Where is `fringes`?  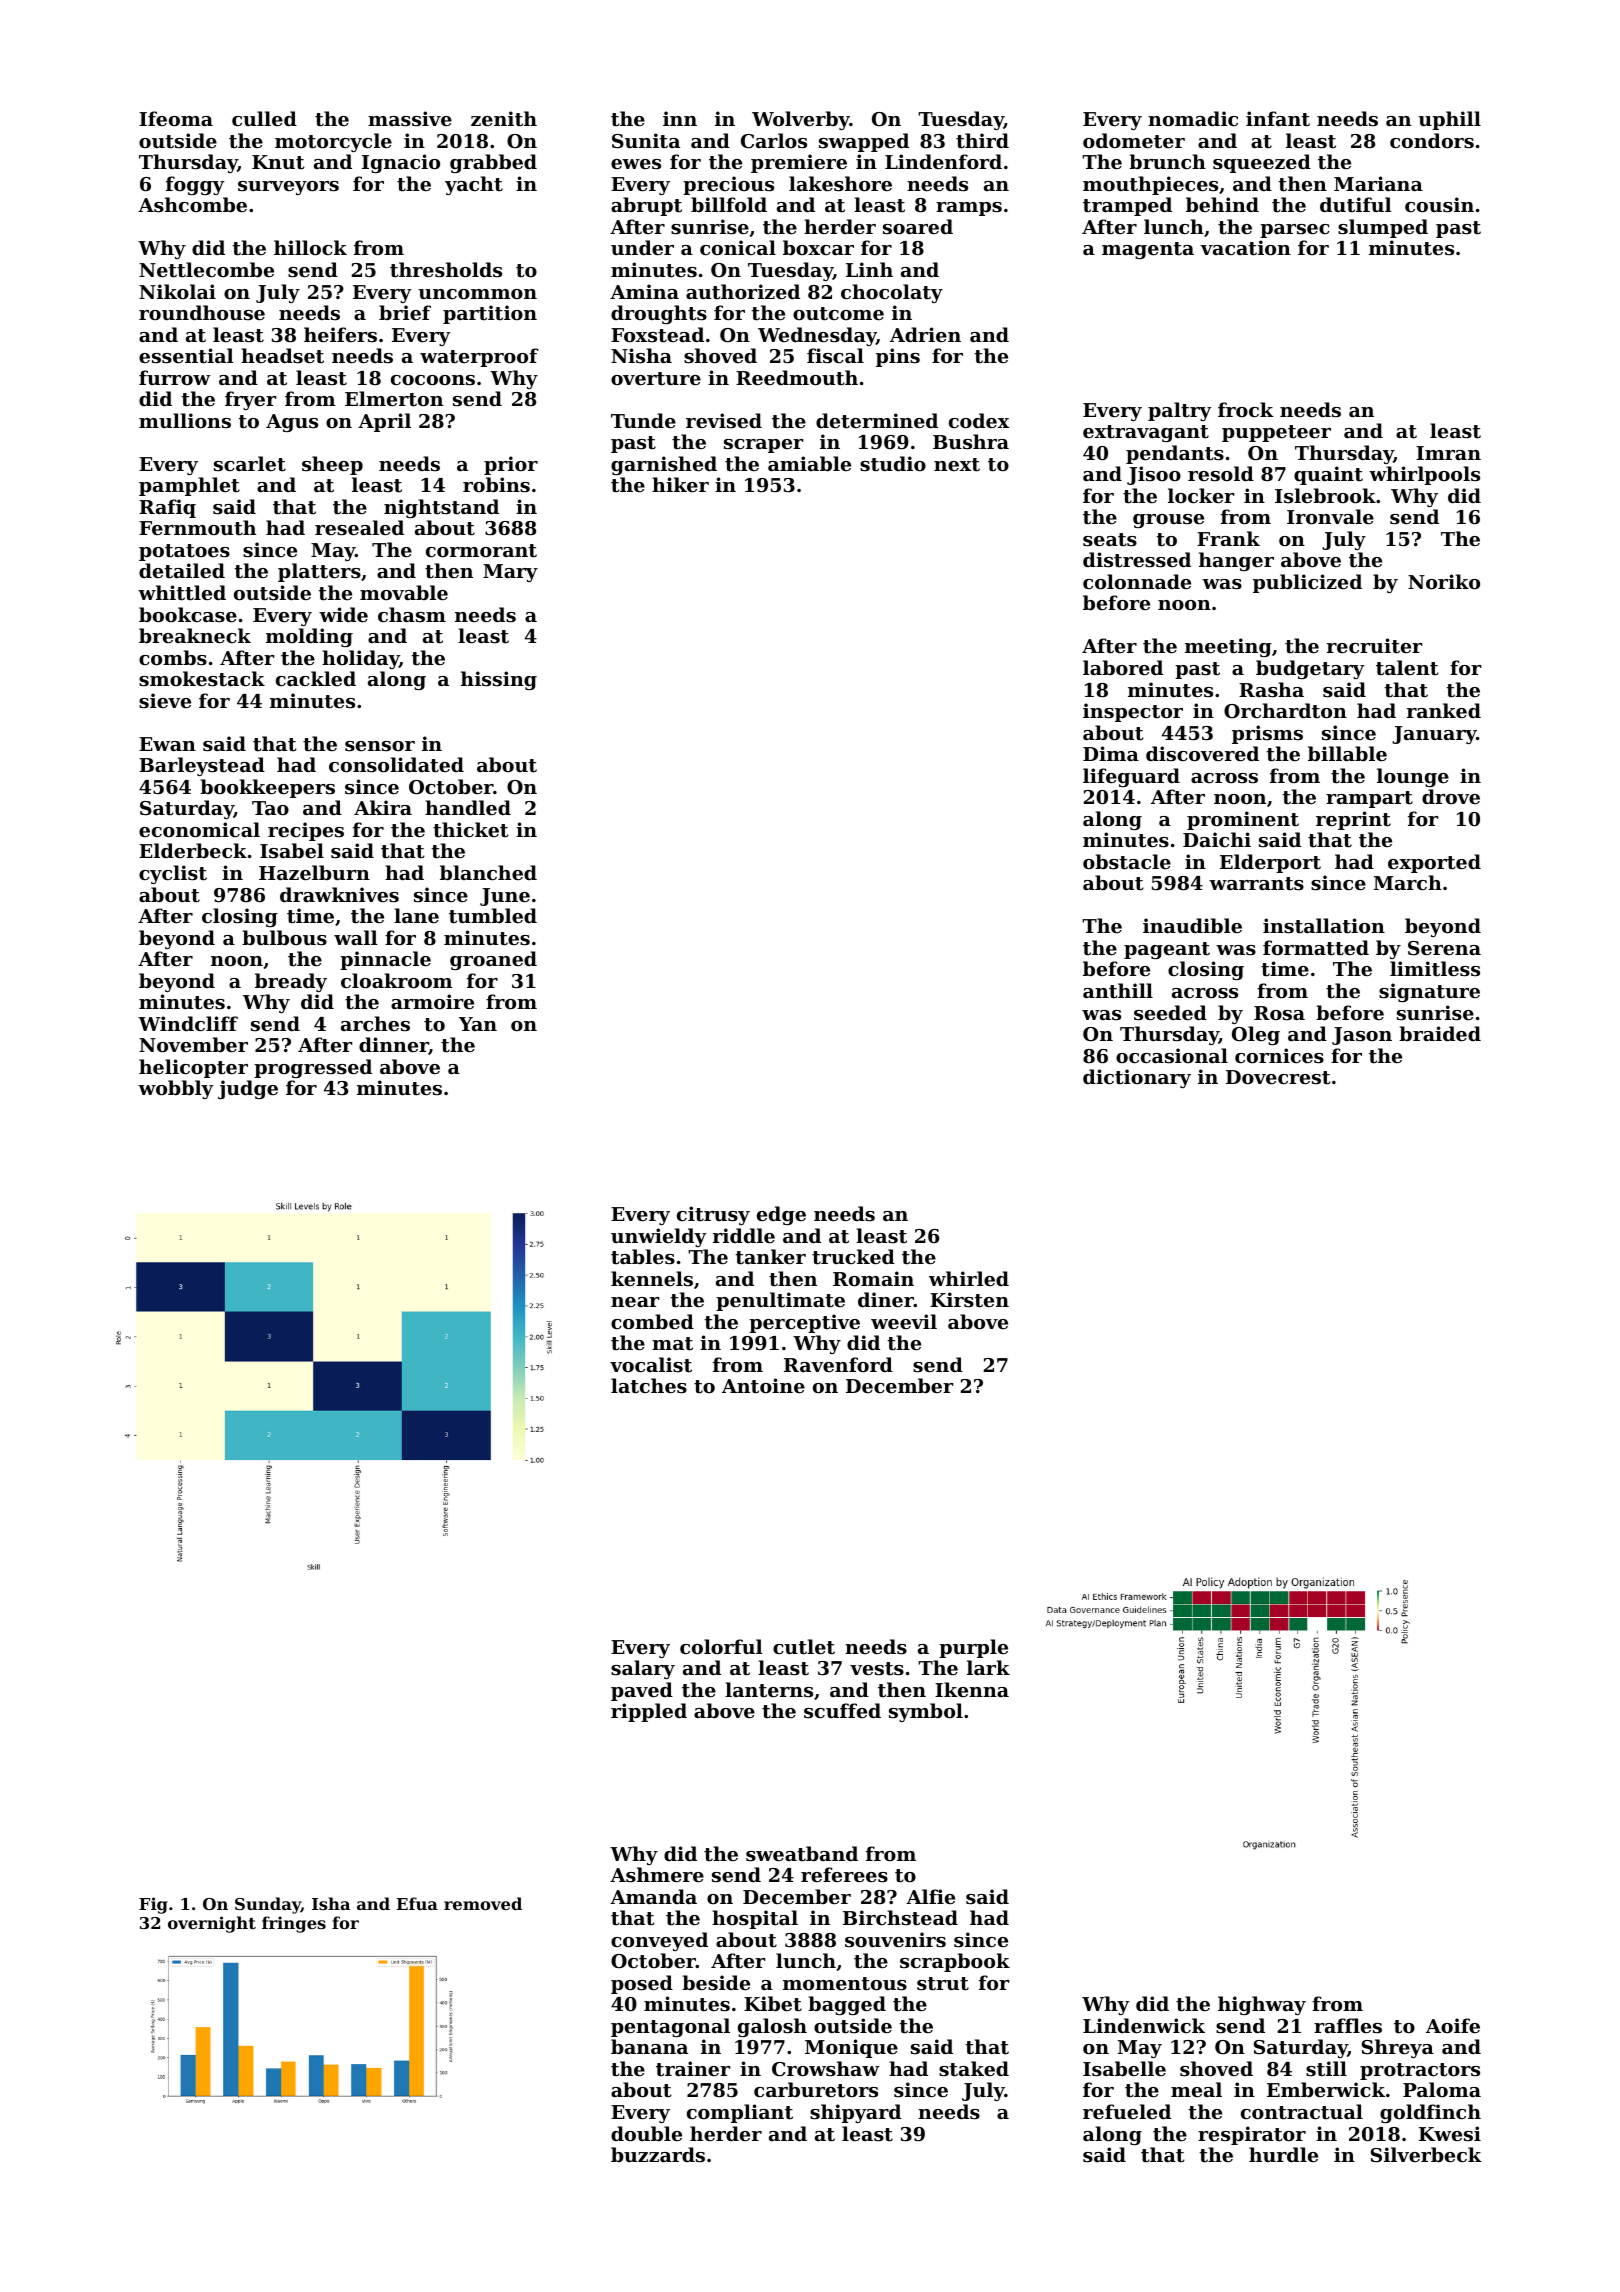
fringes is located at coordinates (294, 1924).
